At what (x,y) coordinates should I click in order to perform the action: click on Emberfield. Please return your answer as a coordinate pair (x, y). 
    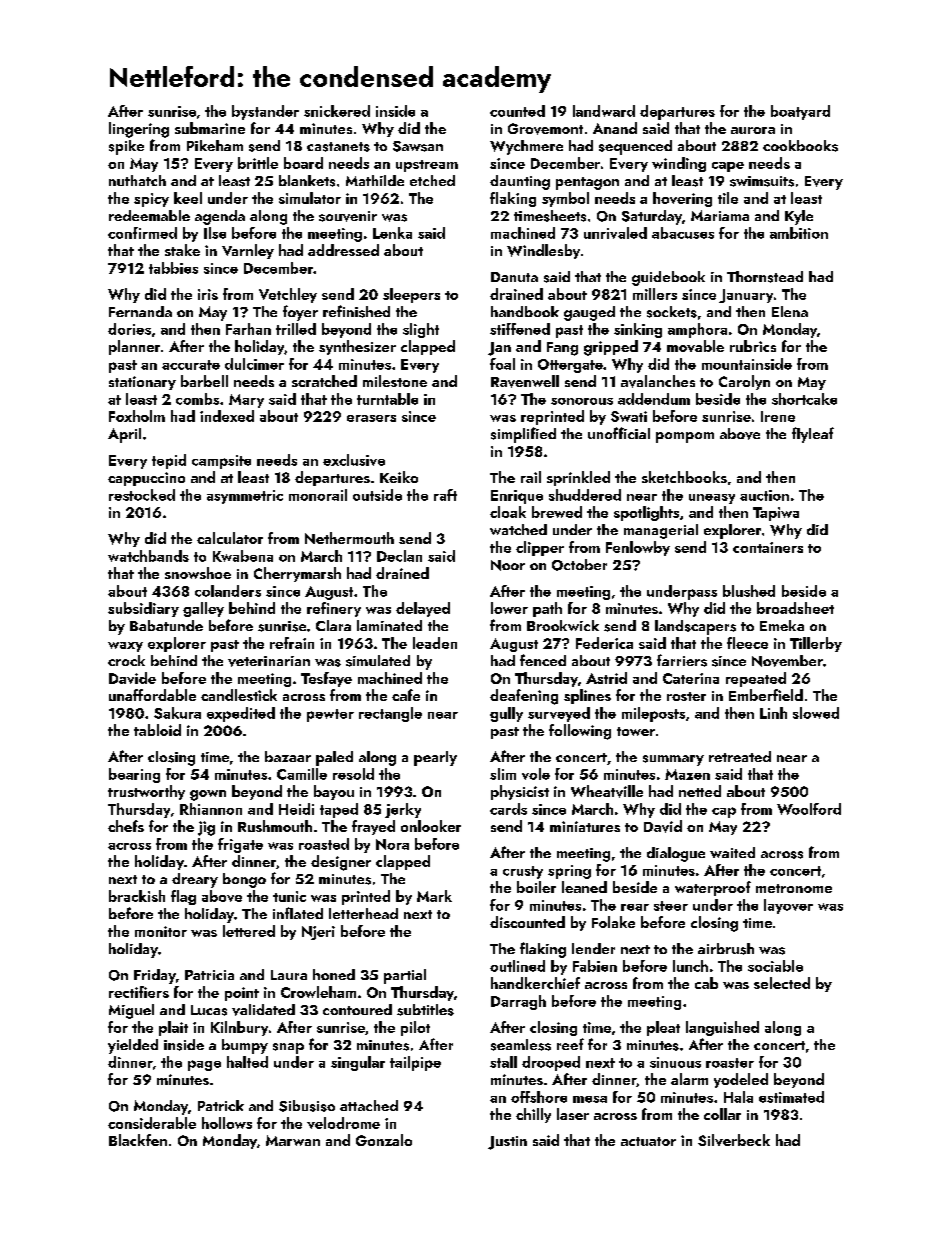
    Looking at the image, I should click on (766, 695).
